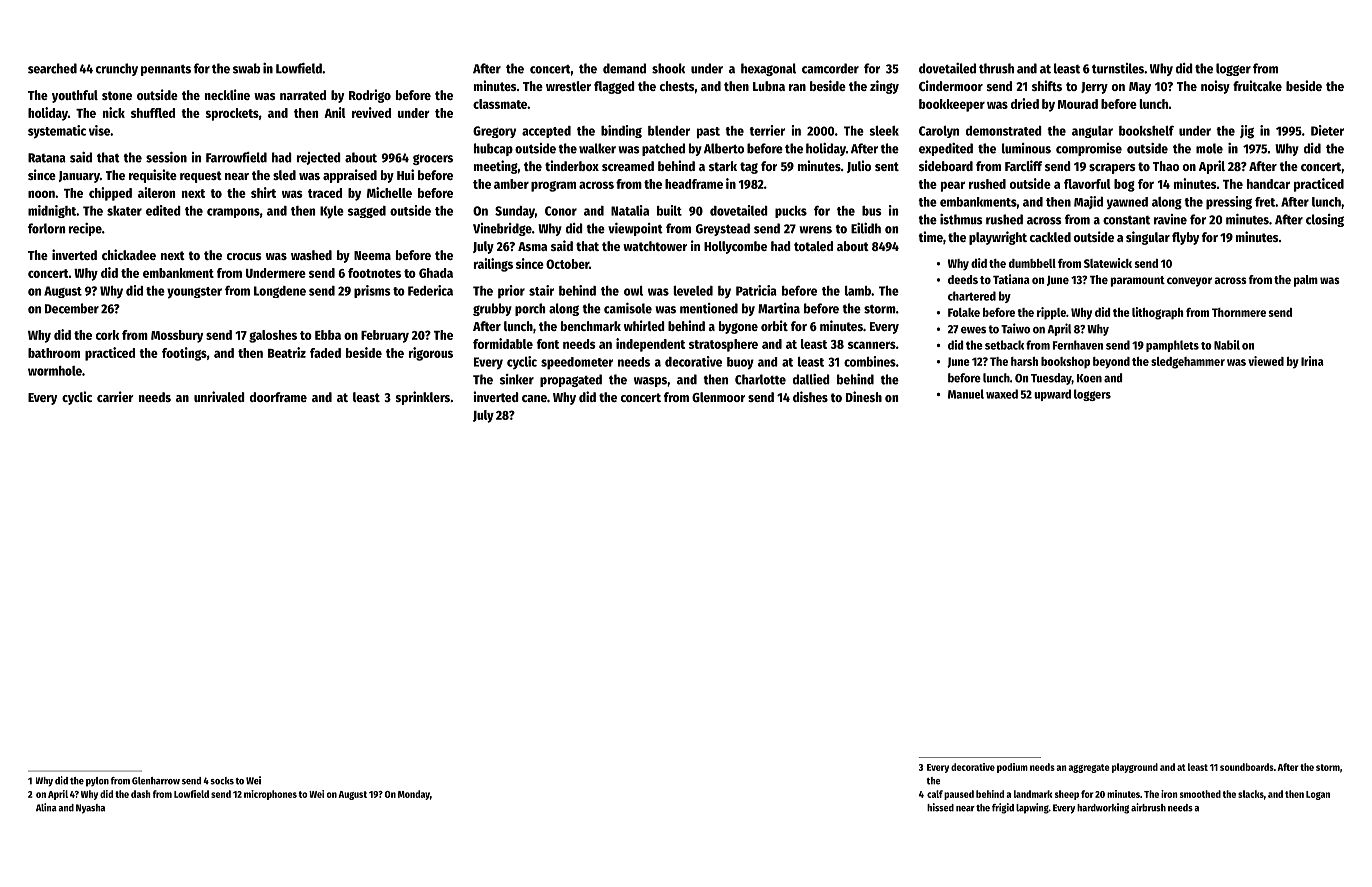  I want to click on stone, so click(117, 95).
